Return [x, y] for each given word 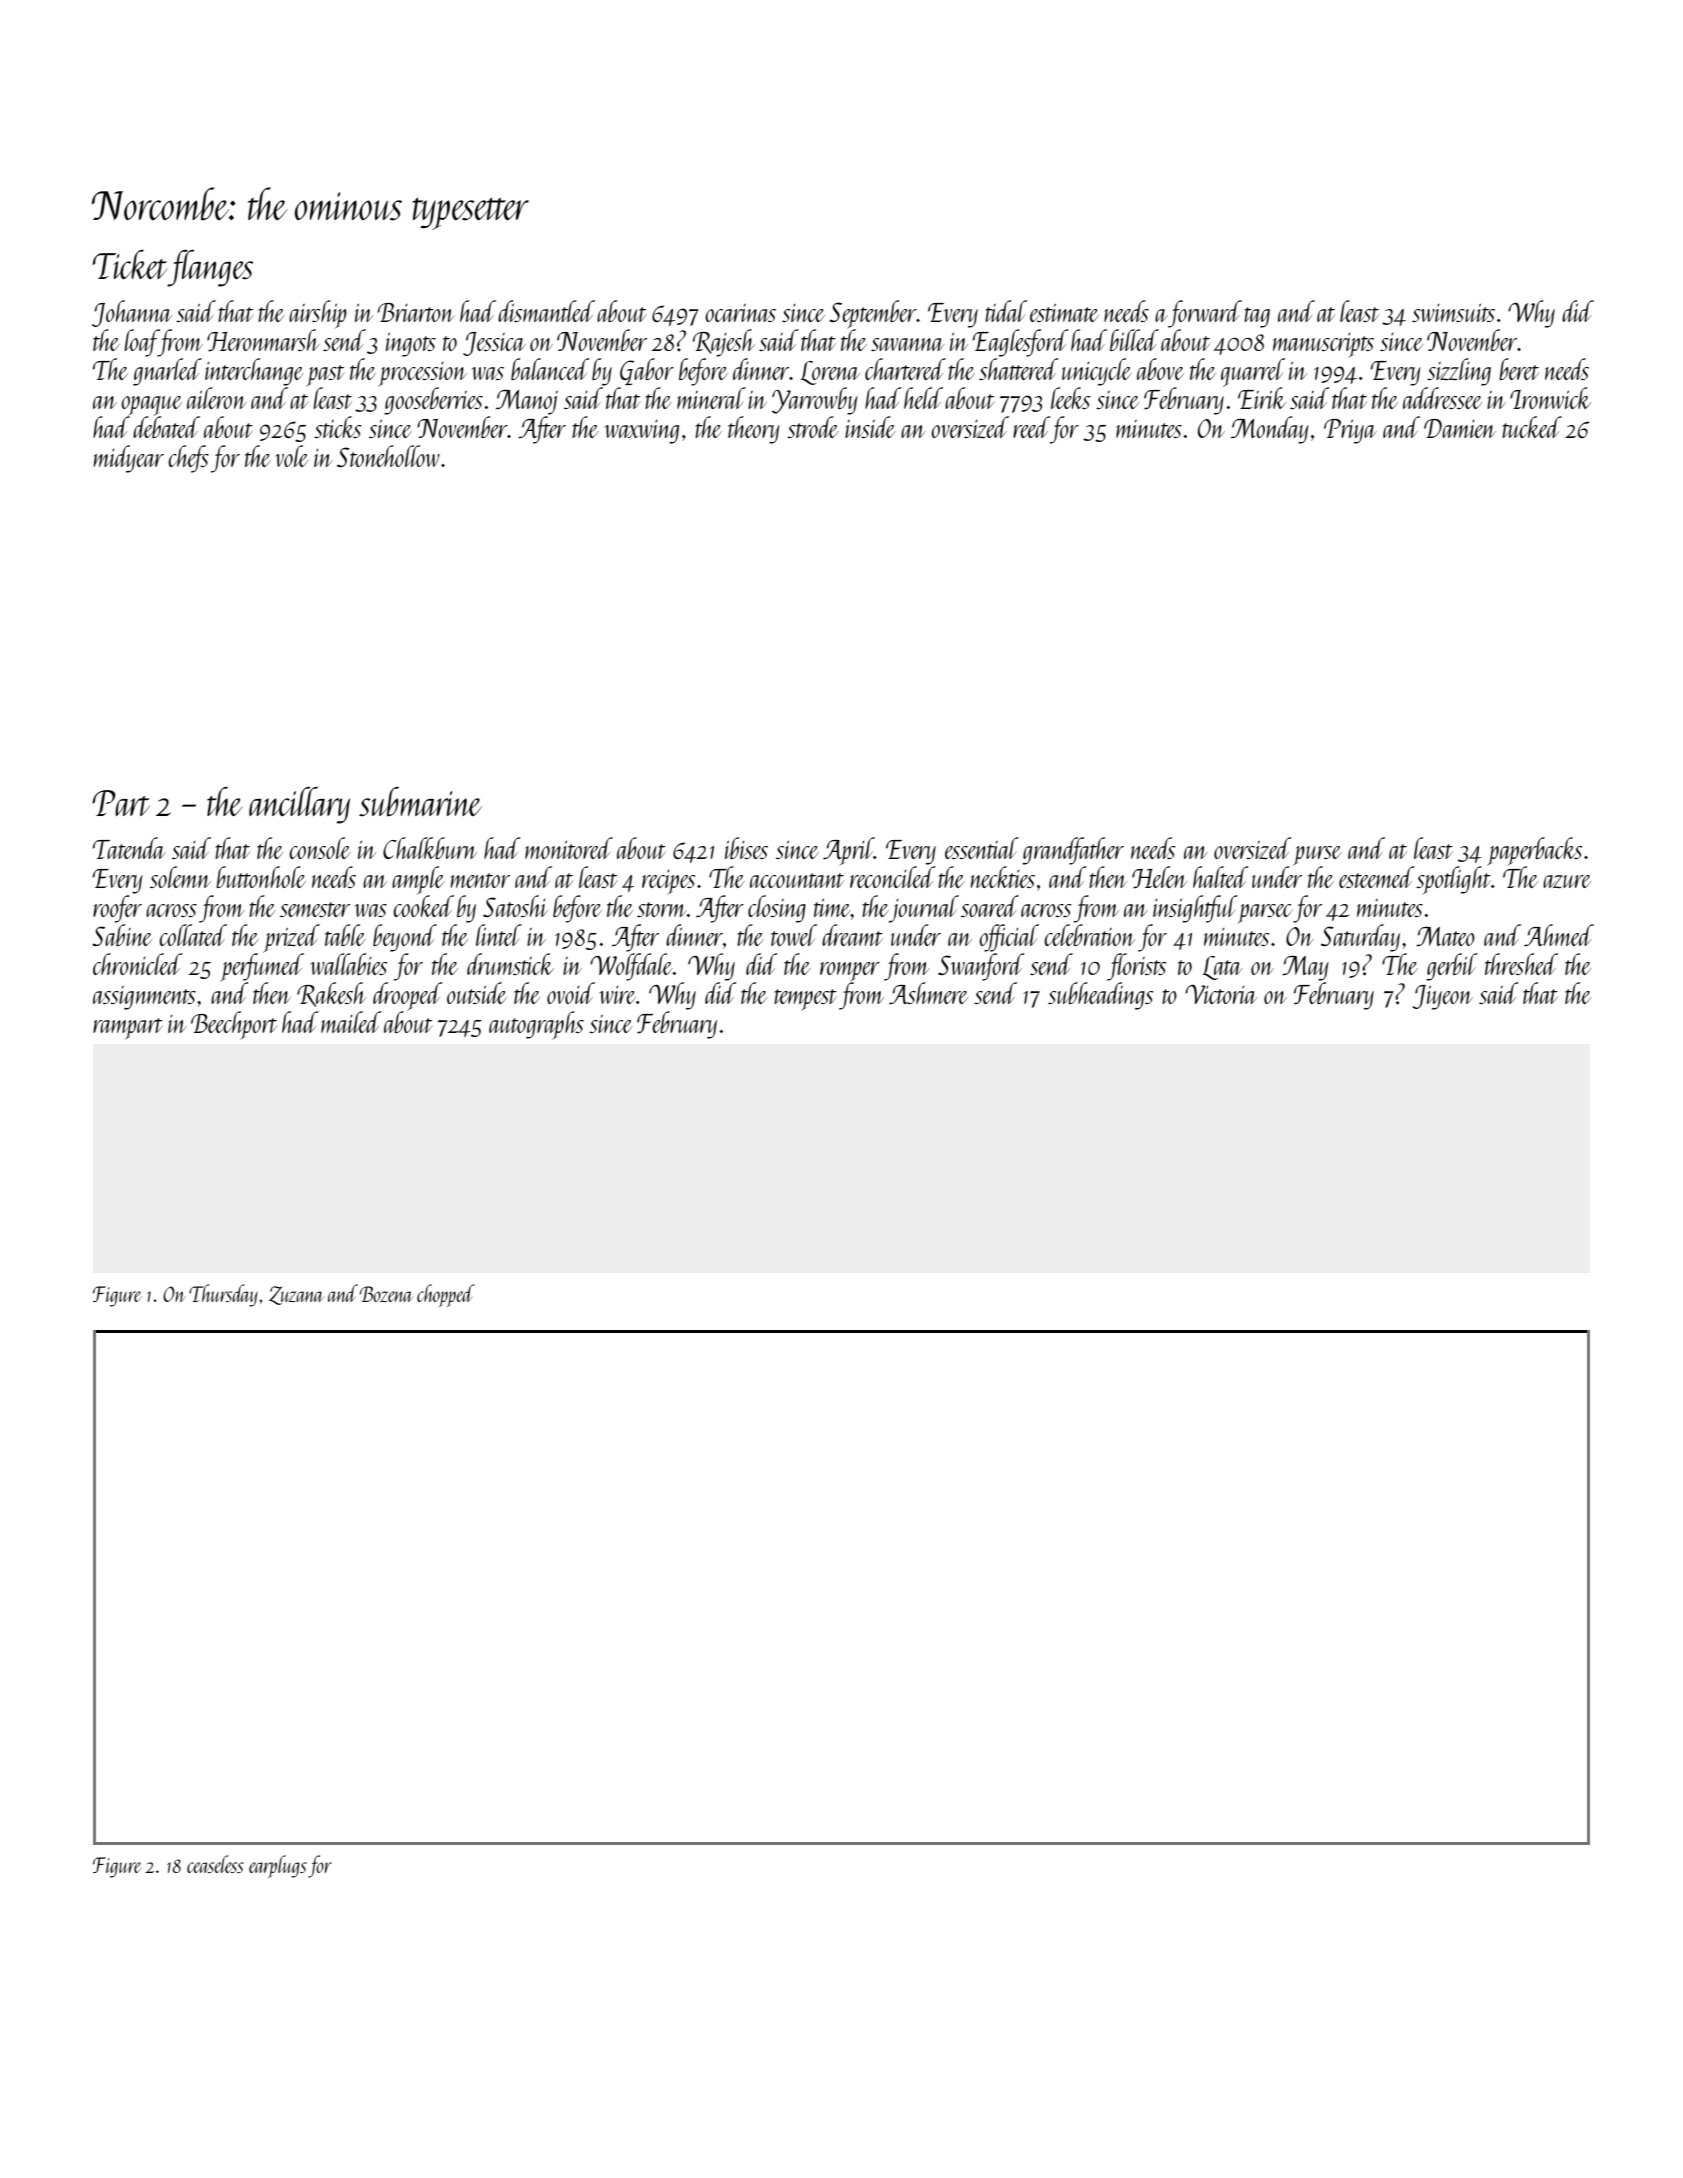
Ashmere [928, 993]
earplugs [278, 1866]
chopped [446, 1295]
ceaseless [215, 1864]
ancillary [299, 805]
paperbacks [1534, 851]
